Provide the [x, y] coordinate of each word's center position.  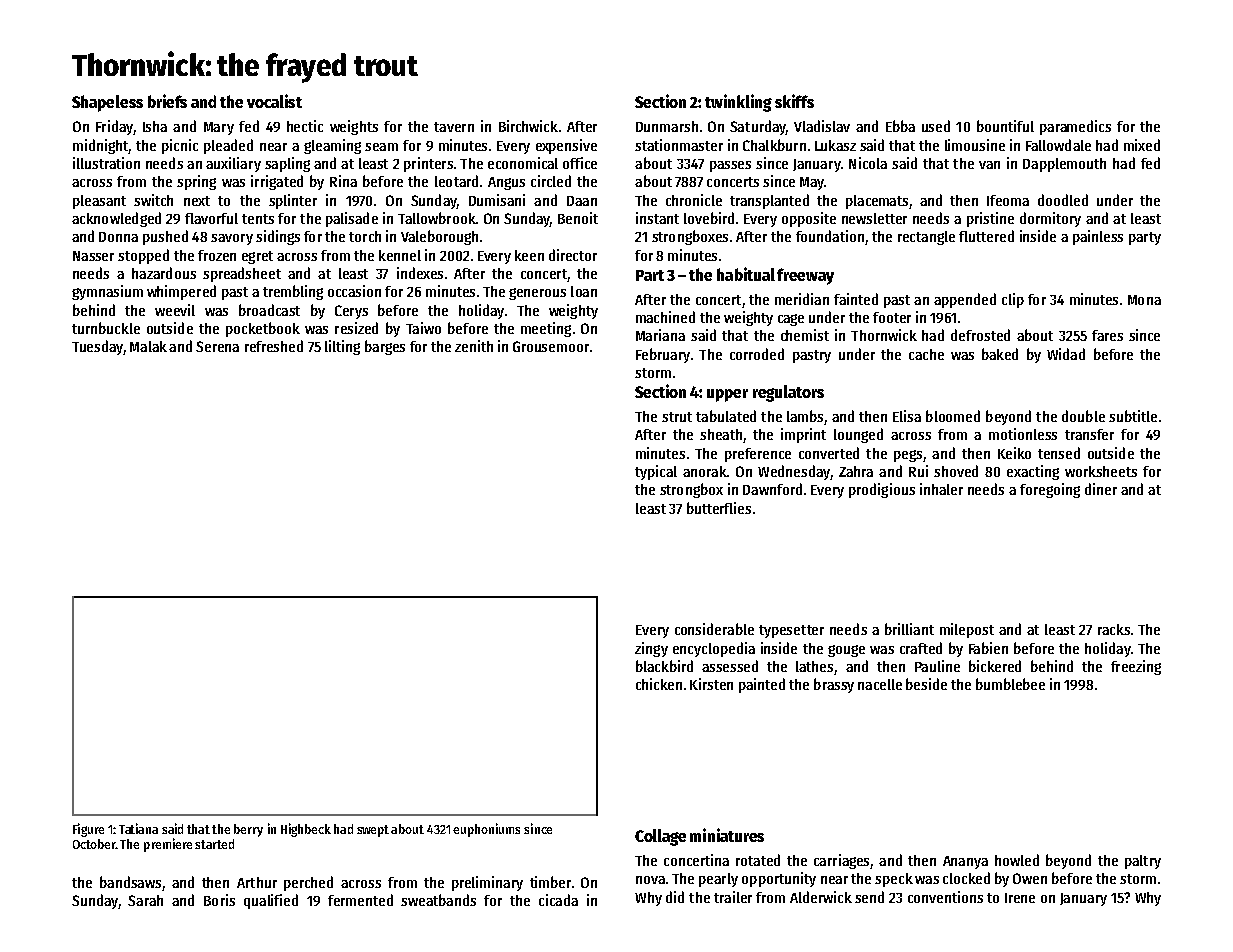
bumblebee [1010, 684]
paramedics [1075, 127]
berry [248, 830]
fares [1107, 335]
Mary [219, 128]
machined [665, 317]
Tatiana [138, 828]
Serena [217, 346]
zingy [651, 649]
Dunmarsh [667, 126]
